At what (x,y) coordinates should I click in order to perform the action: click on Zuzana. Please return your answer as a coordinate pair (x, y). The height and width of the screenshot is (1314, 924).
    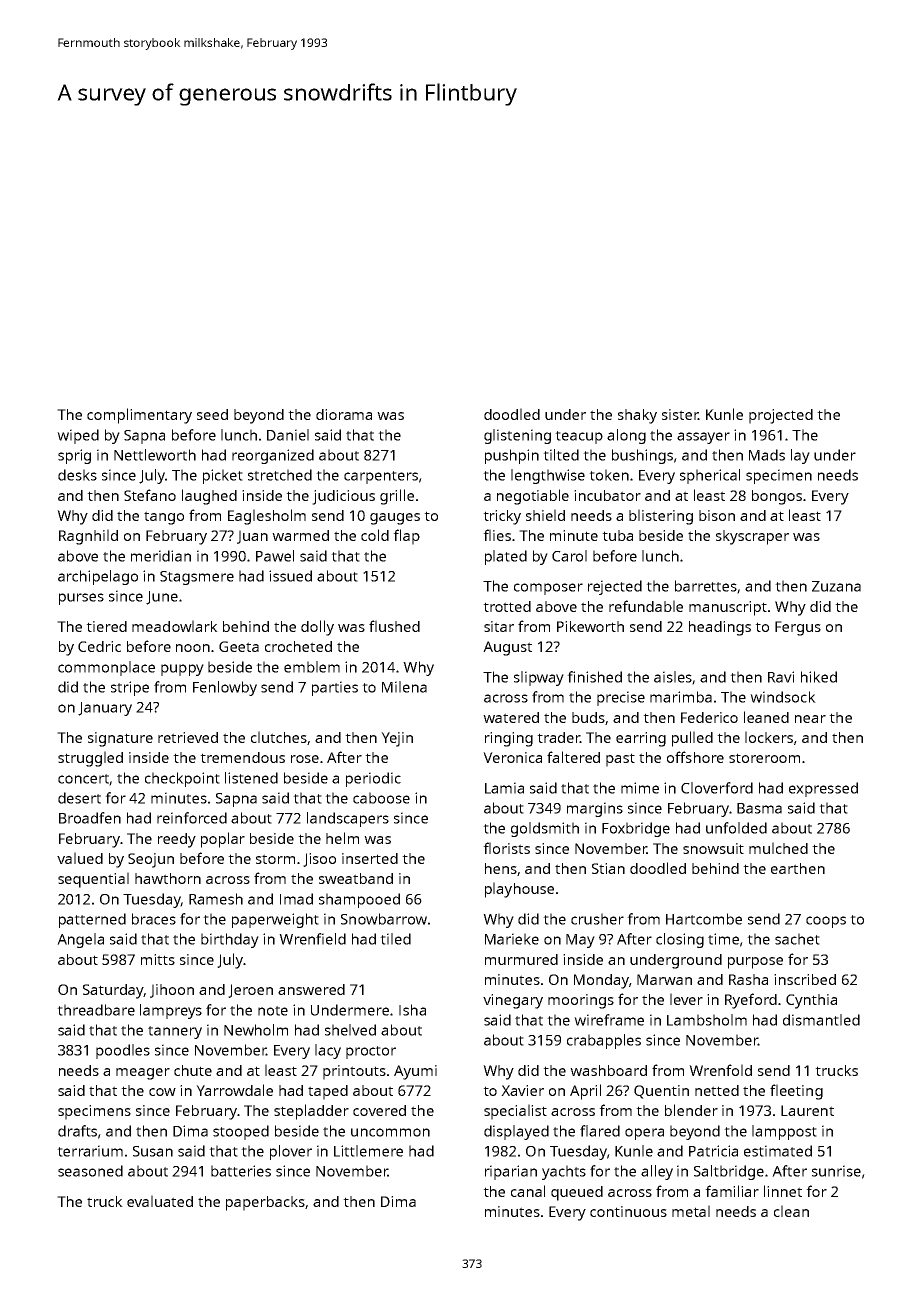
    Looking at the image, I should click on (836, 586).
